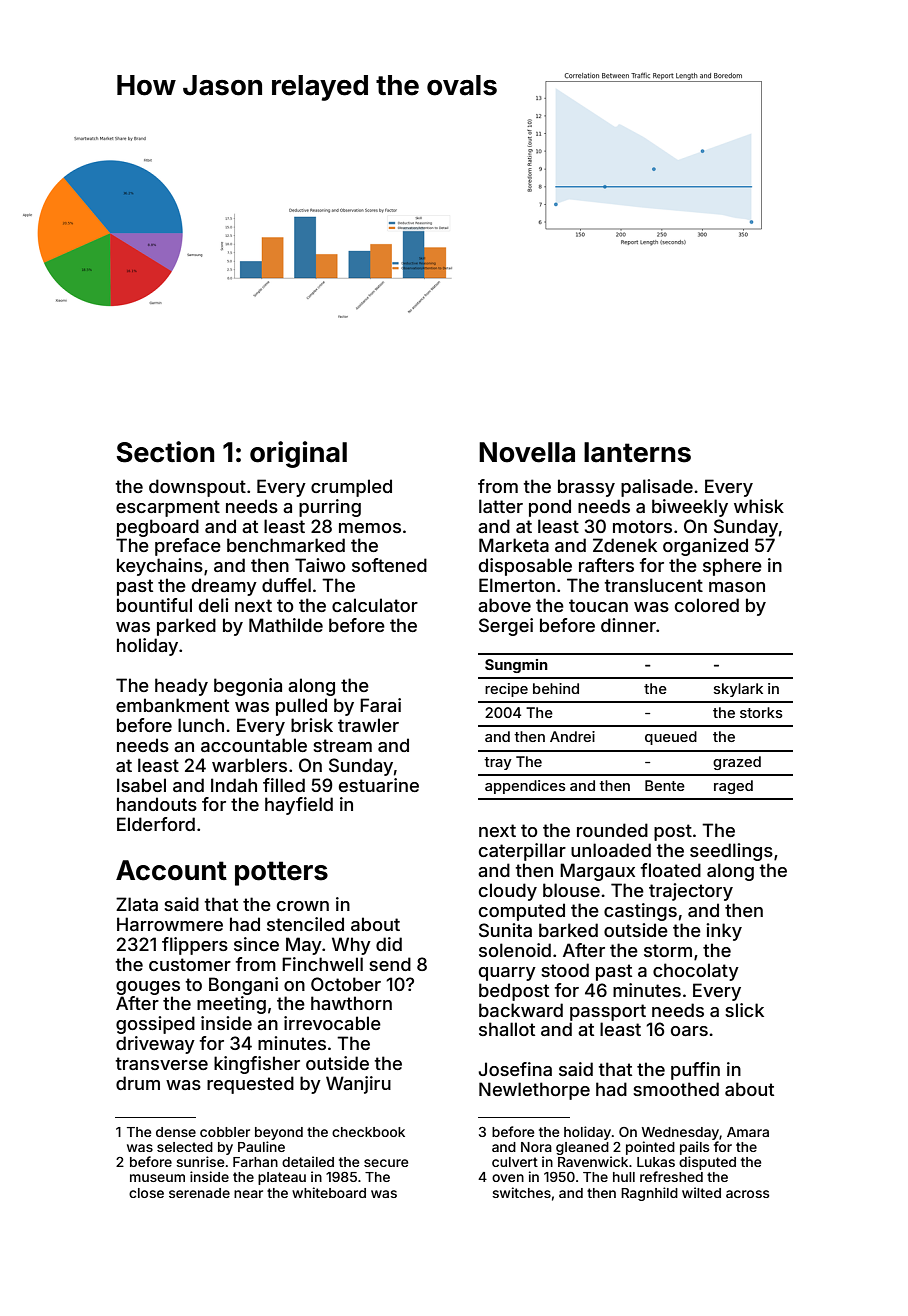 This page has width=908, height=1316. I want to click on lanterns, so click(637, 452).
